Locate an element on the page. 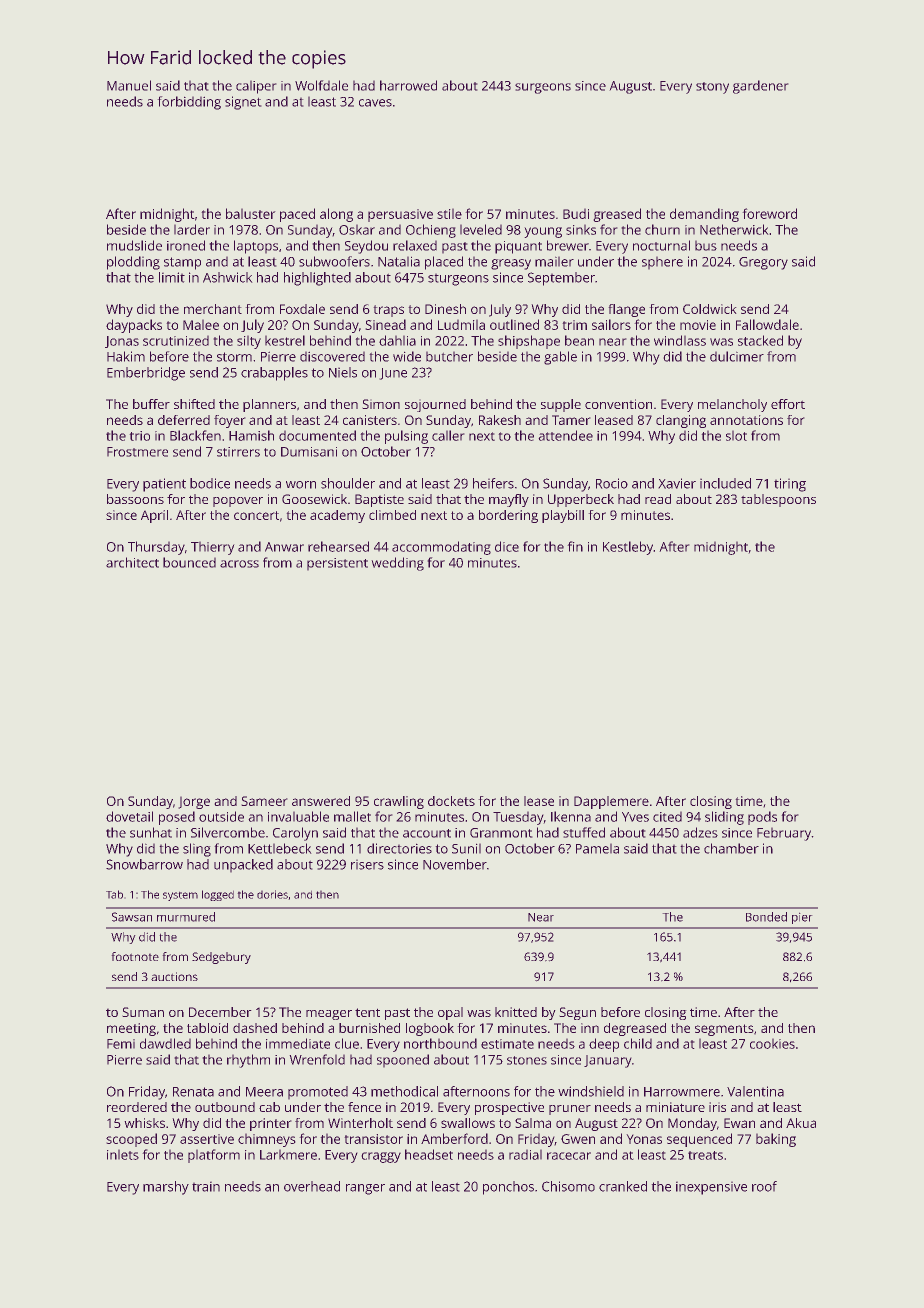 The image size is (924, 1308). fin is located at coordinates (575, 546).
